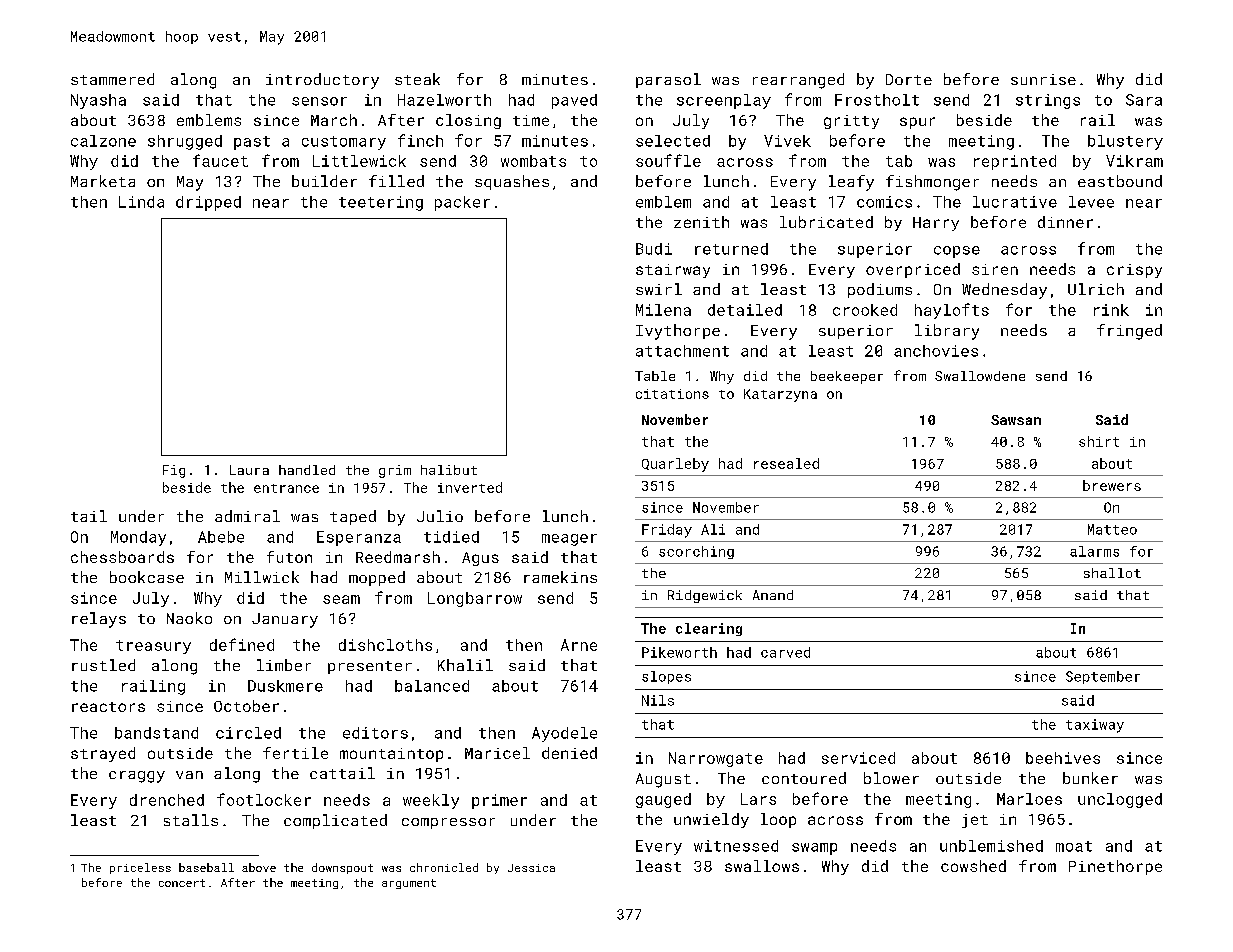 The width and height of the screenshot is (1233, 952). I want to click on brewers, so click(1112, 485).
